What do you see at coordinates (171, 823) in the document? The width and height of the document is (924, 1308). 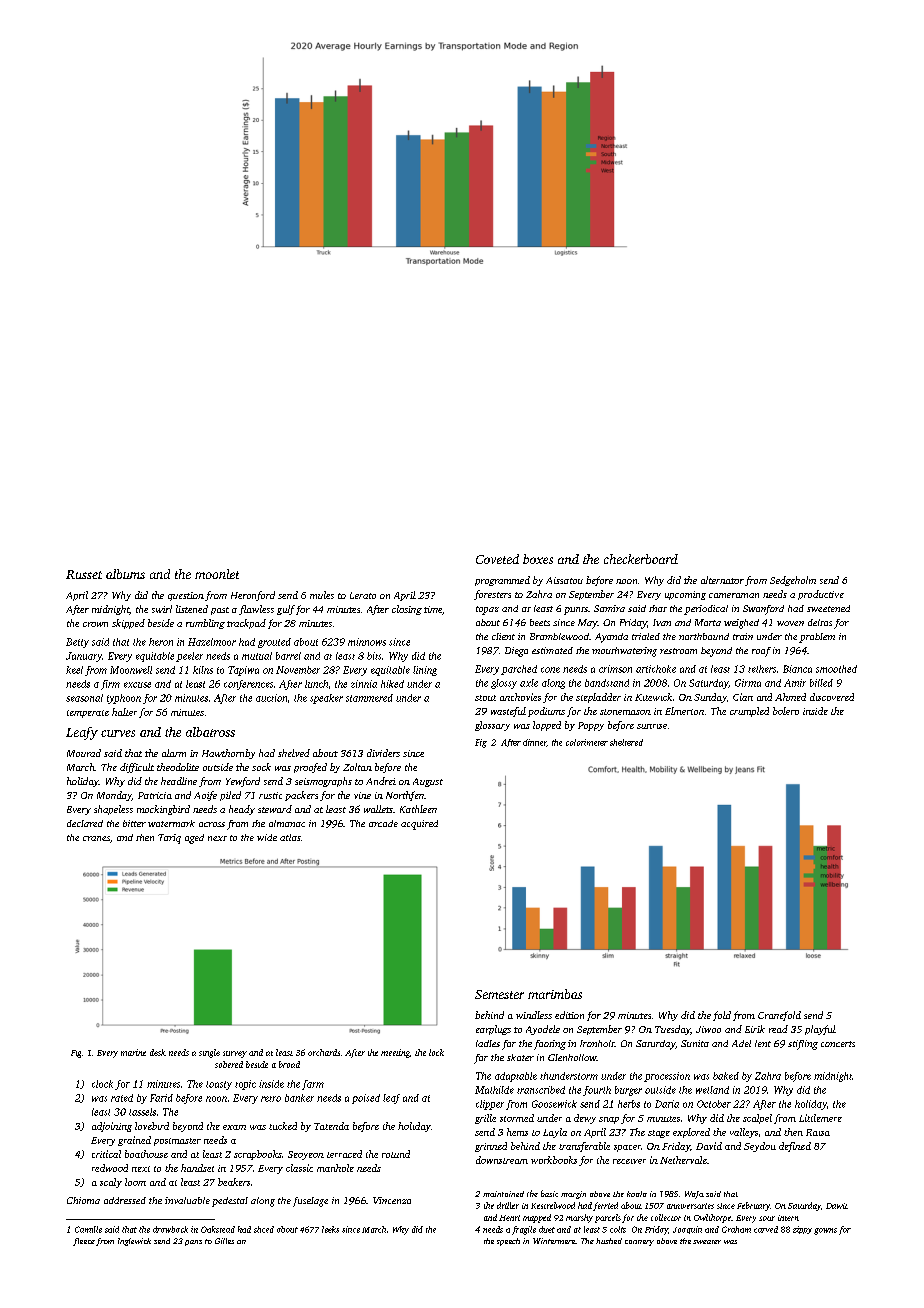 I see `watermark` at bounding box center [171, 823].
